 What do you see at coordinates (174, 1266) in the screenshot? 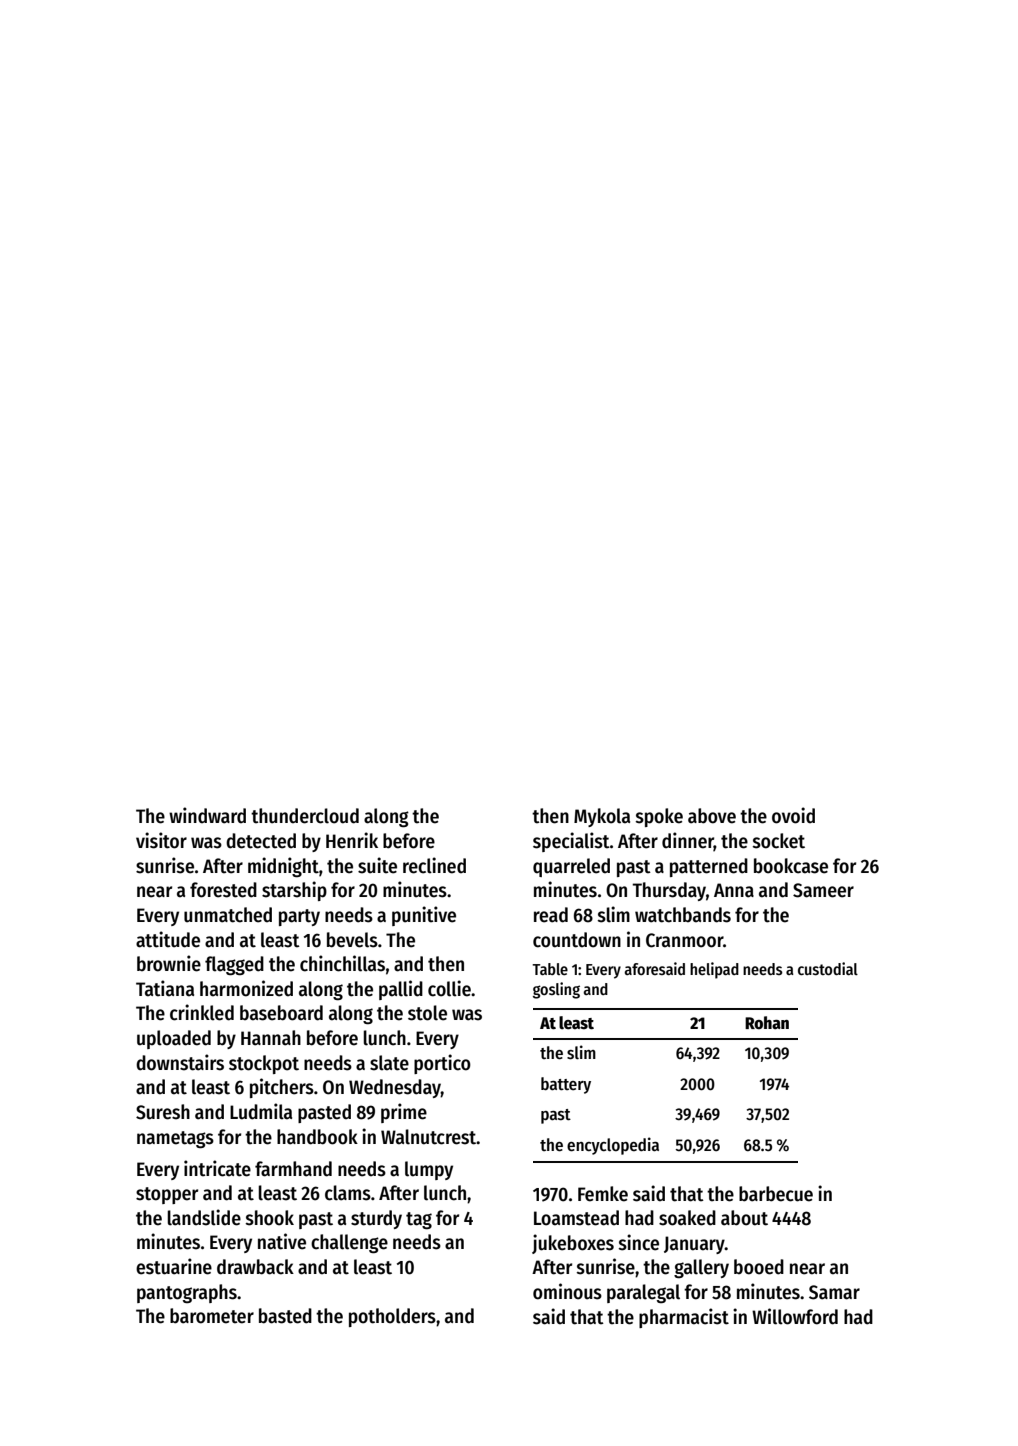
I see `estuarine` at bounding box center [174, 1266].
